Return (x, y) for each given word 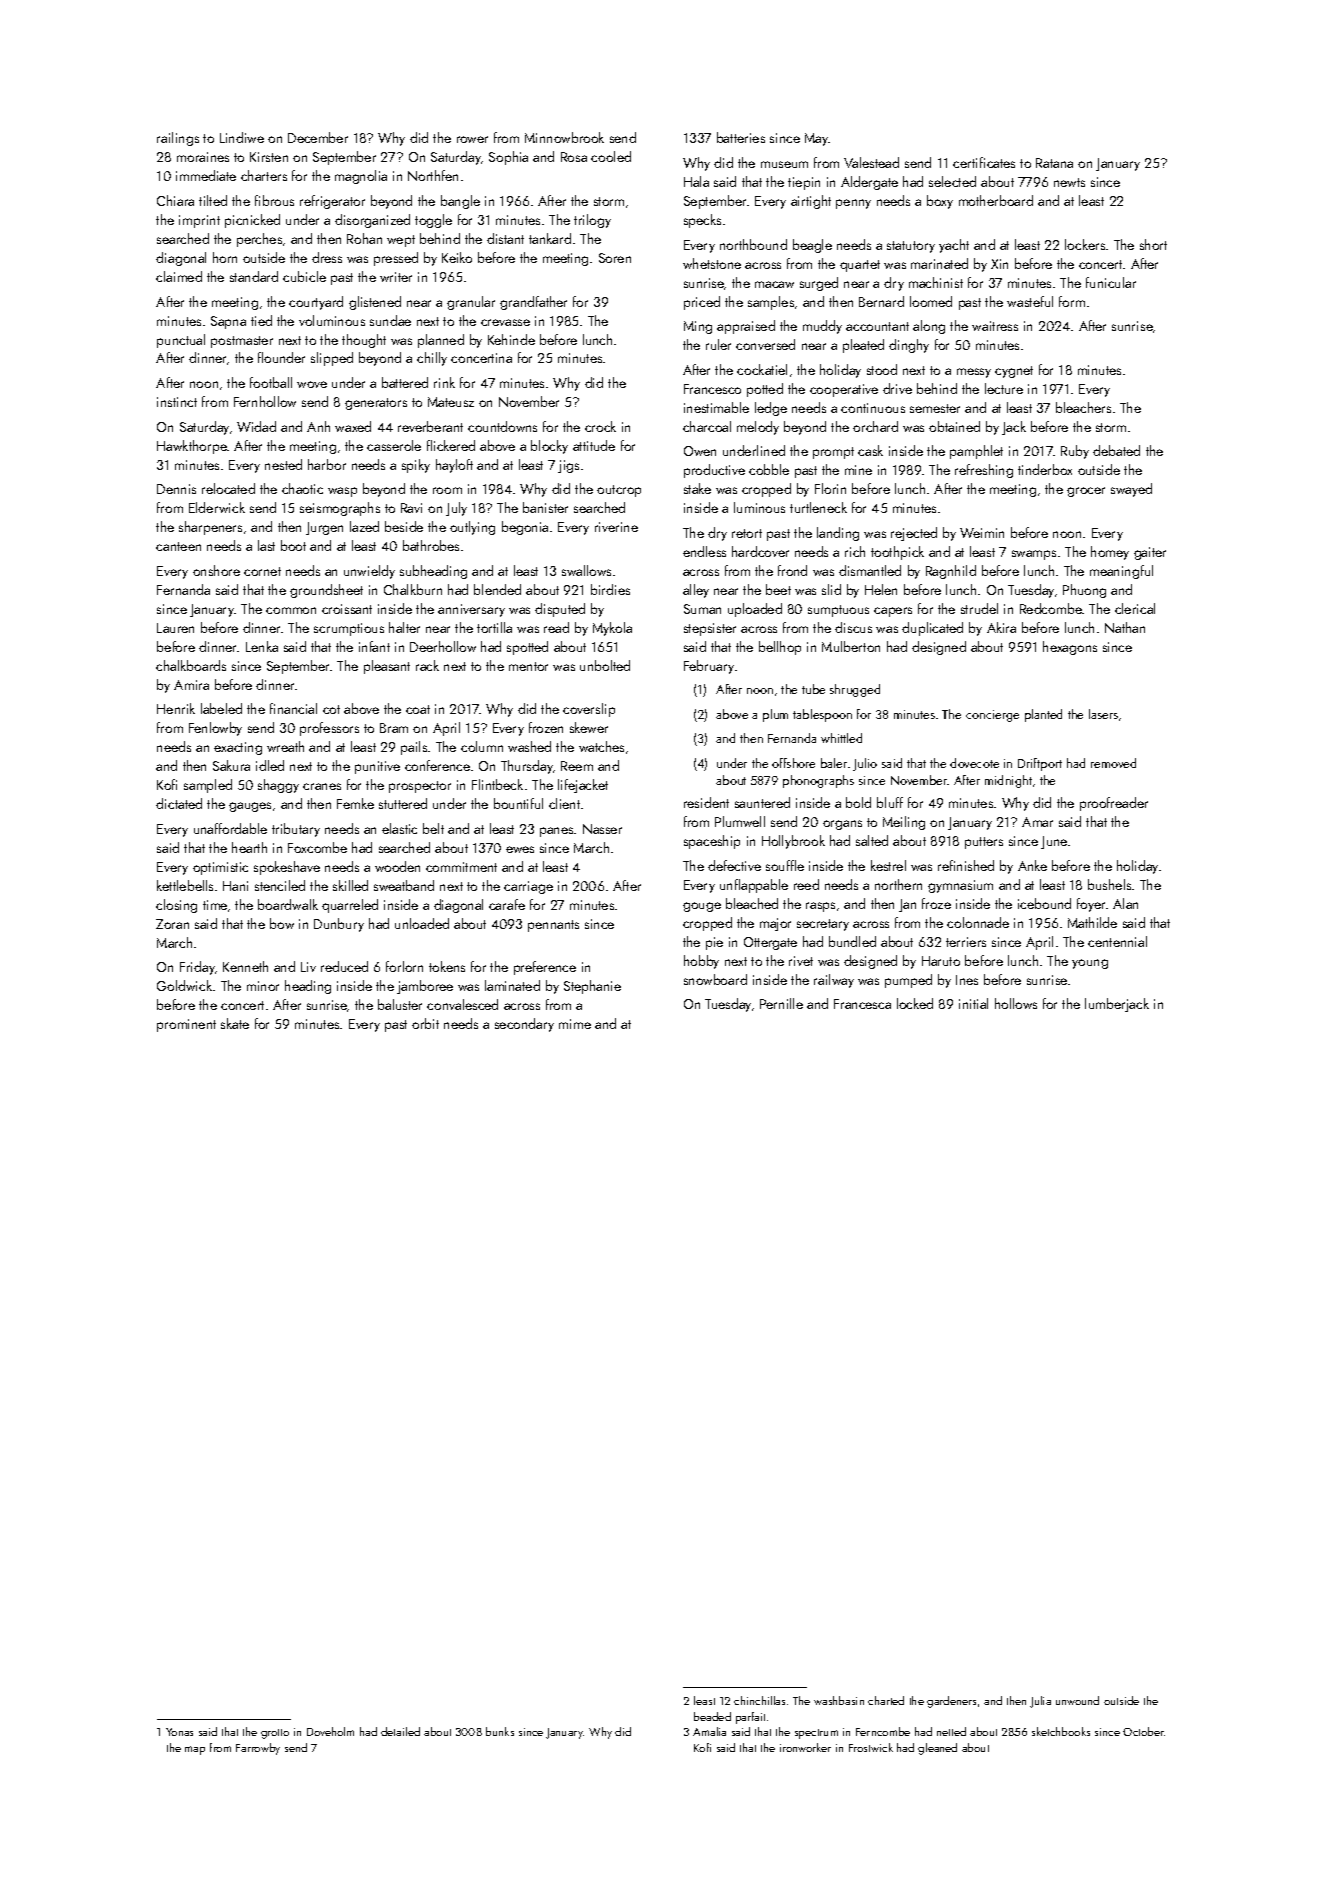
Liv (308, 967)
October (1144, 1731)
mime (575, 1024)
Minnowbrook (564, 137)
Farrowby (258, 1749)
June (1054, 842)
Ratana (1054, 163)
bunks (500, 1731)
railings (178, 139)
